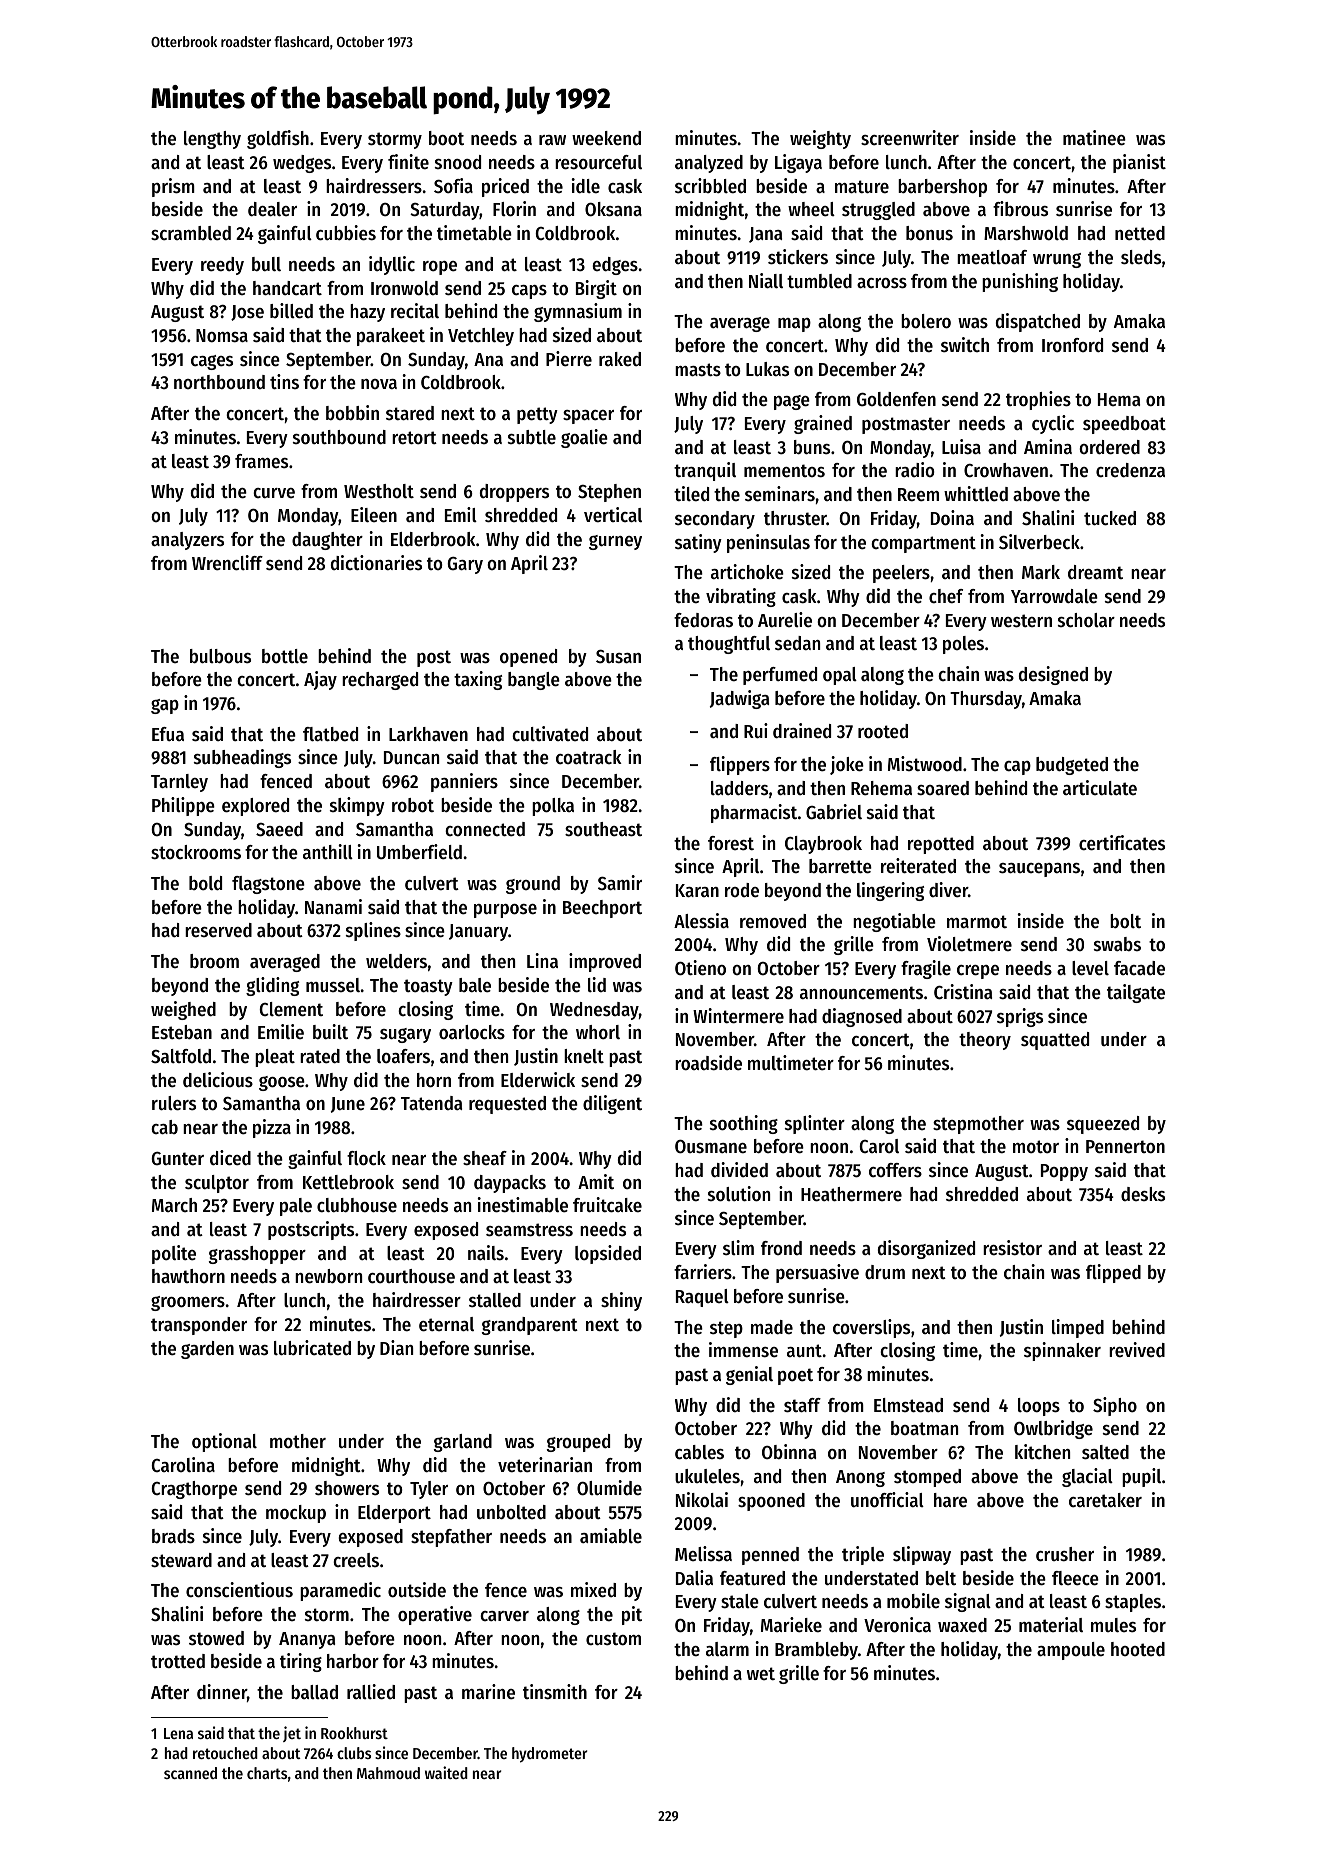 Image resolution: width=1317 pixels, height=1863 pixels. Describe the element at coordinates (727, 1649) in the image. I see `alarm` at that location.
